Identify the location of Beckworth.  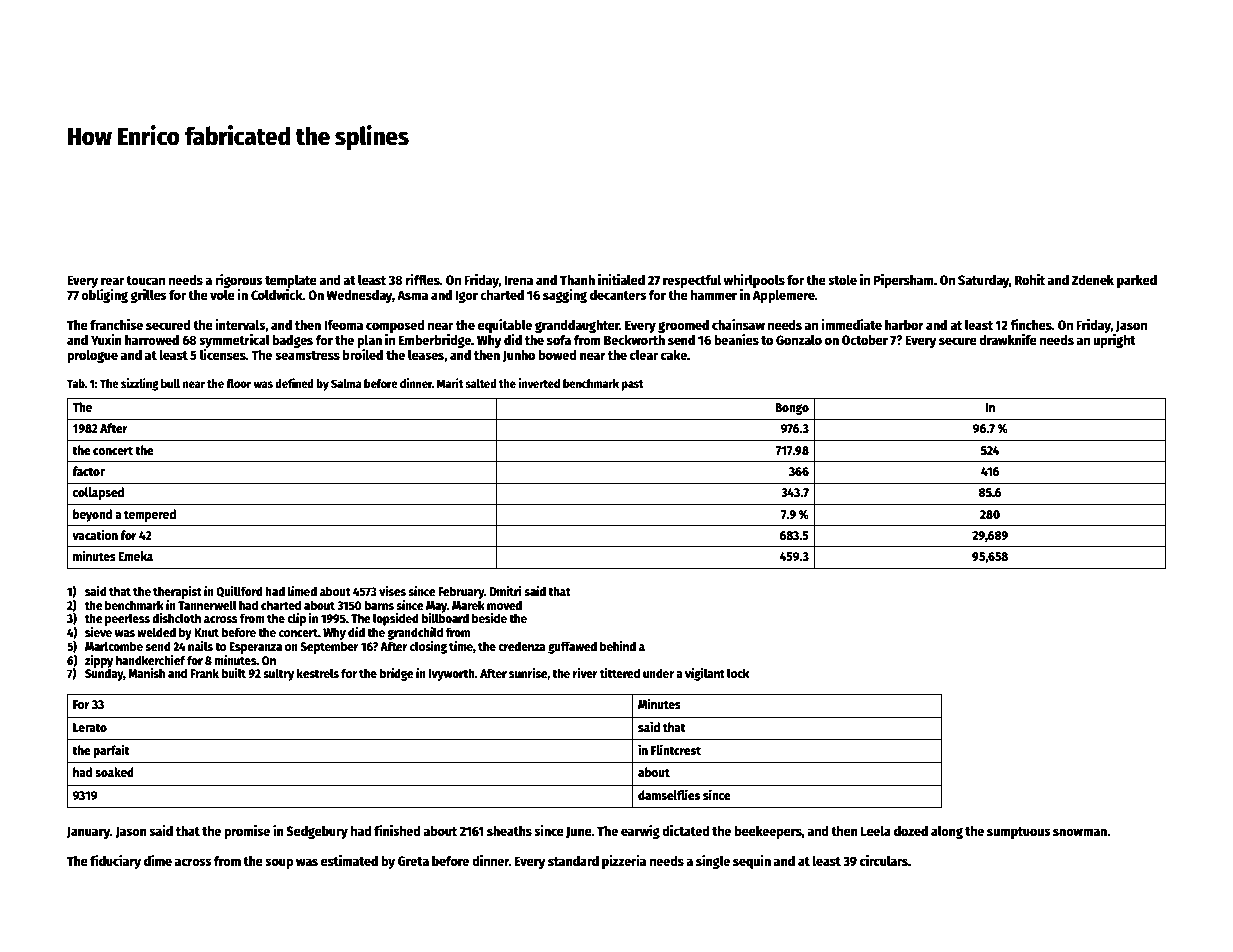
(634, 340).
